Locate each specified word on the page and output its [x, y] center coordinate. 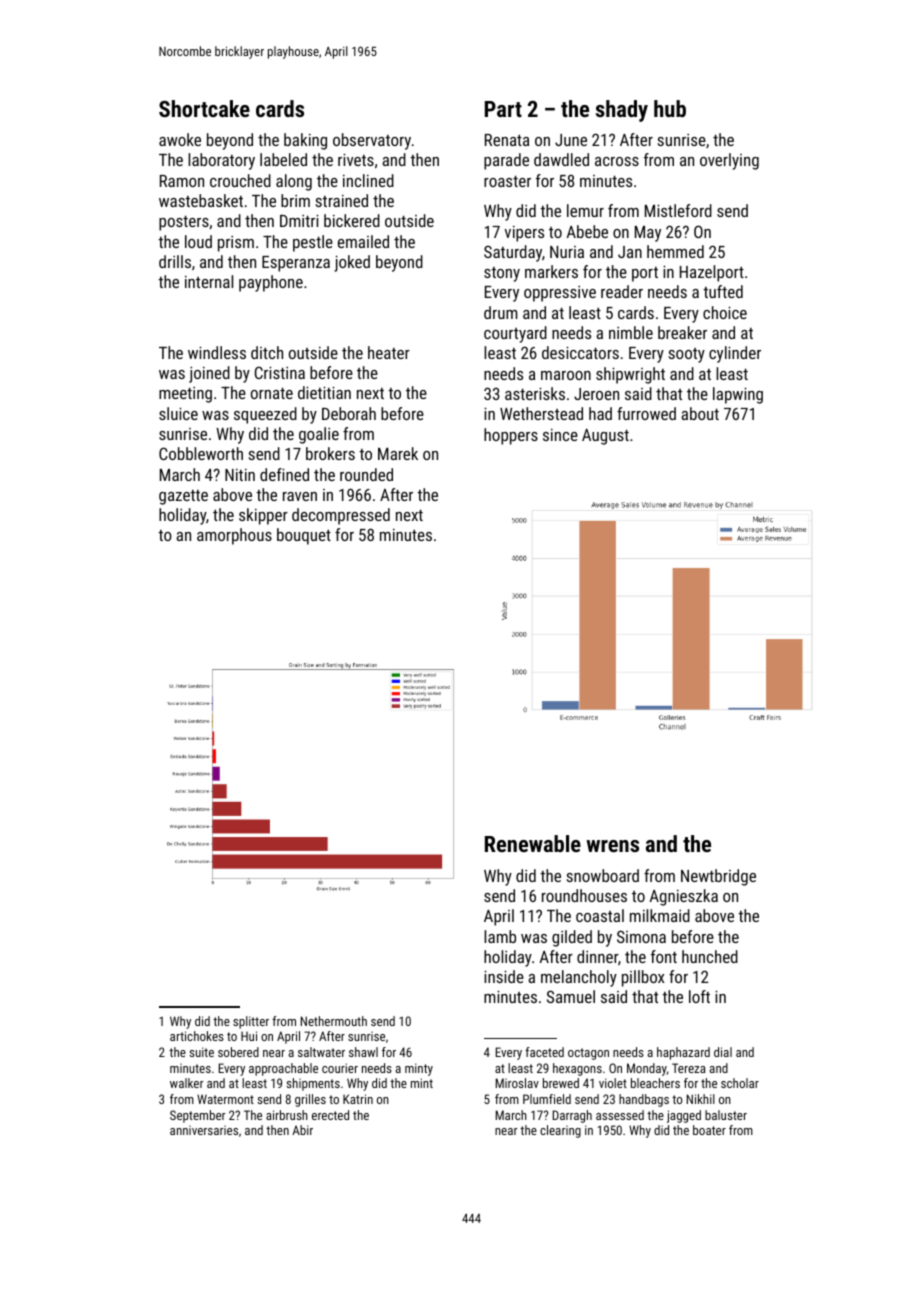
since [560, 435]
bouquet [304, 536]
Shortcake [204, 108]
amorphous [234, 536]
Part [503, 109]
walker [186, 1083]
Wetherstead [541, 413]
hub [670, 108]
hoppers [511, 436]
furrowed [646, 413]
